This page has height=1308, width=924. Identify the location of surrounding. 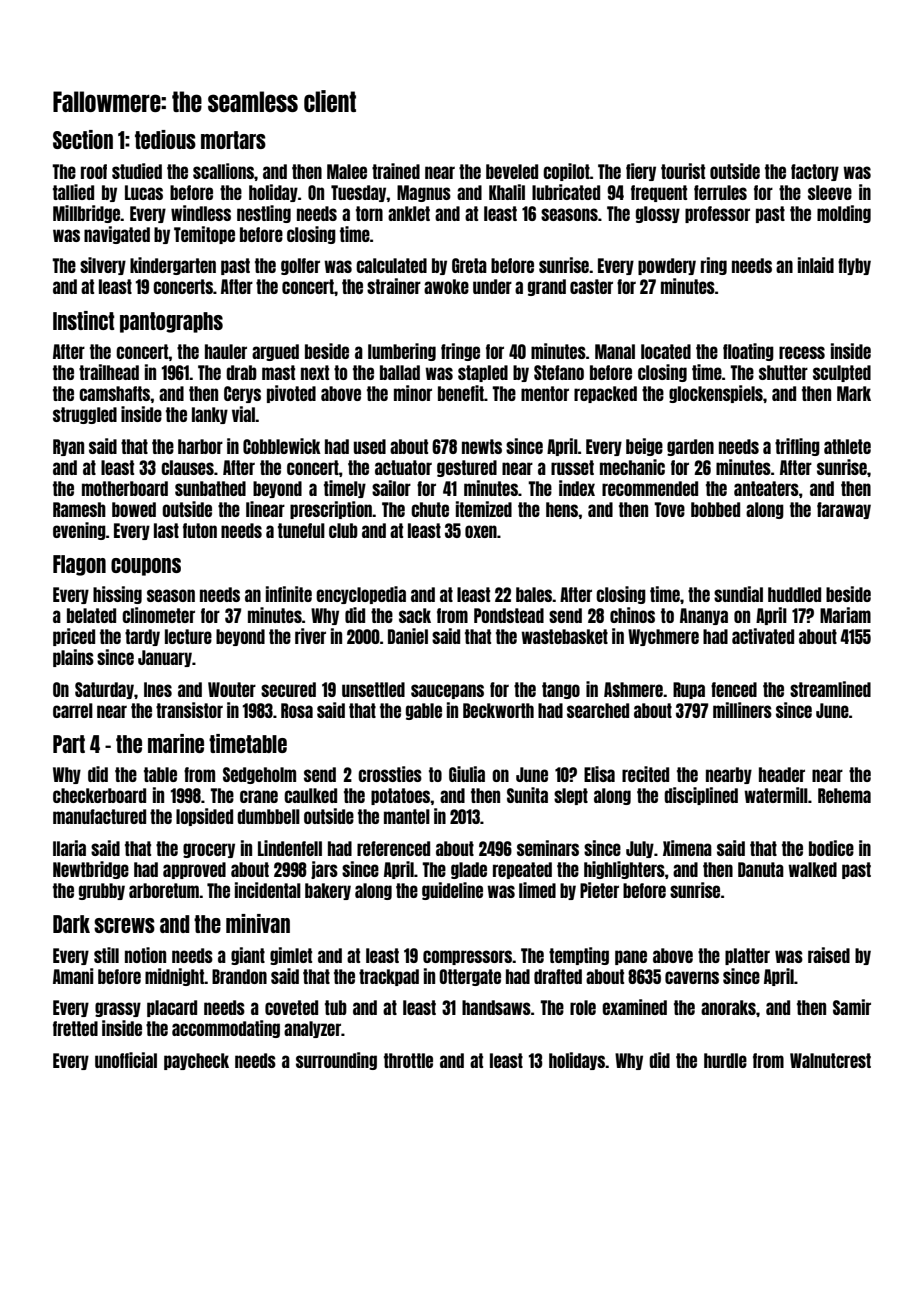
(336, 1061).
